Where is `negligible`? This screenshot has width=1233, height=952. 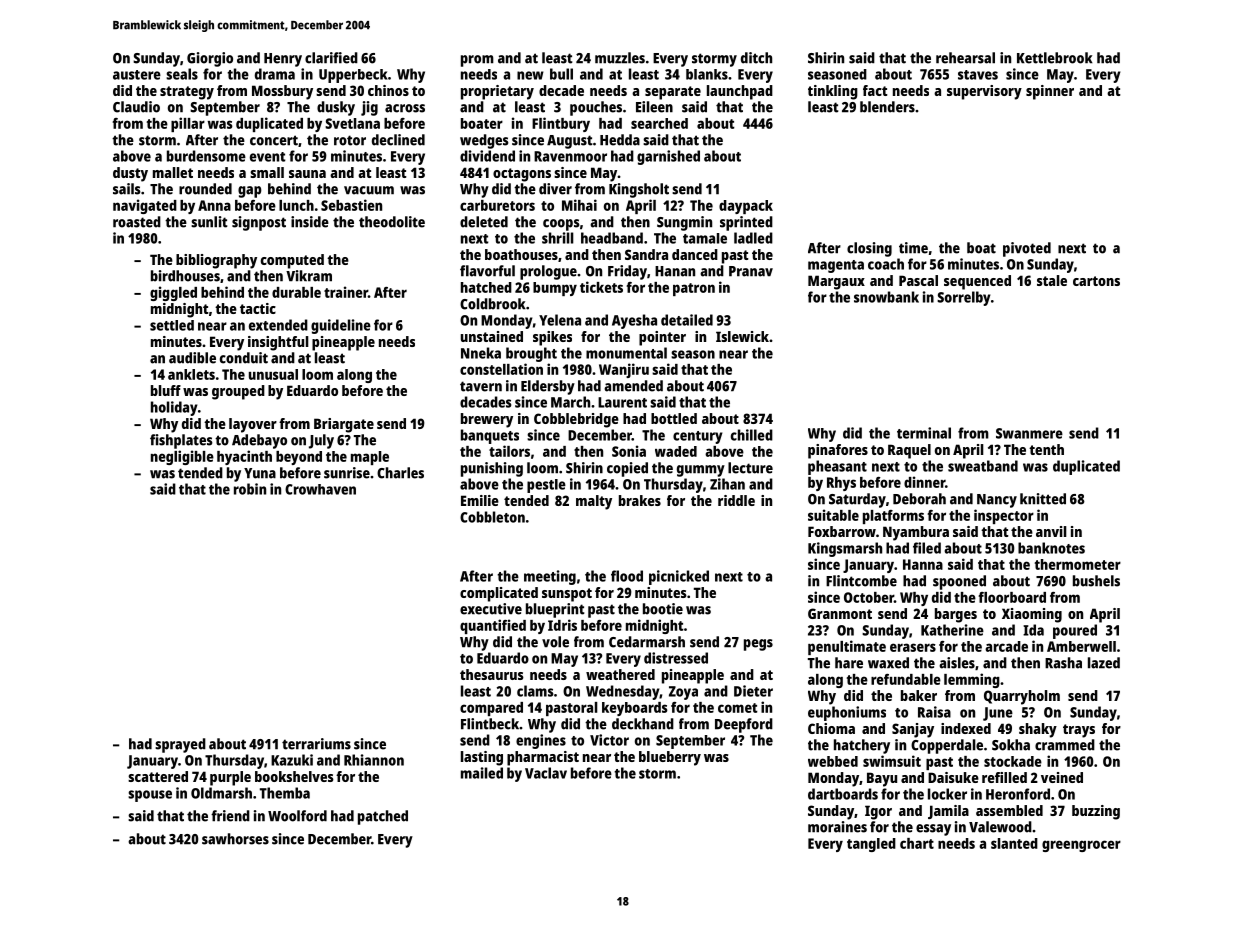 negligible is located at coordinates (182, 457).
